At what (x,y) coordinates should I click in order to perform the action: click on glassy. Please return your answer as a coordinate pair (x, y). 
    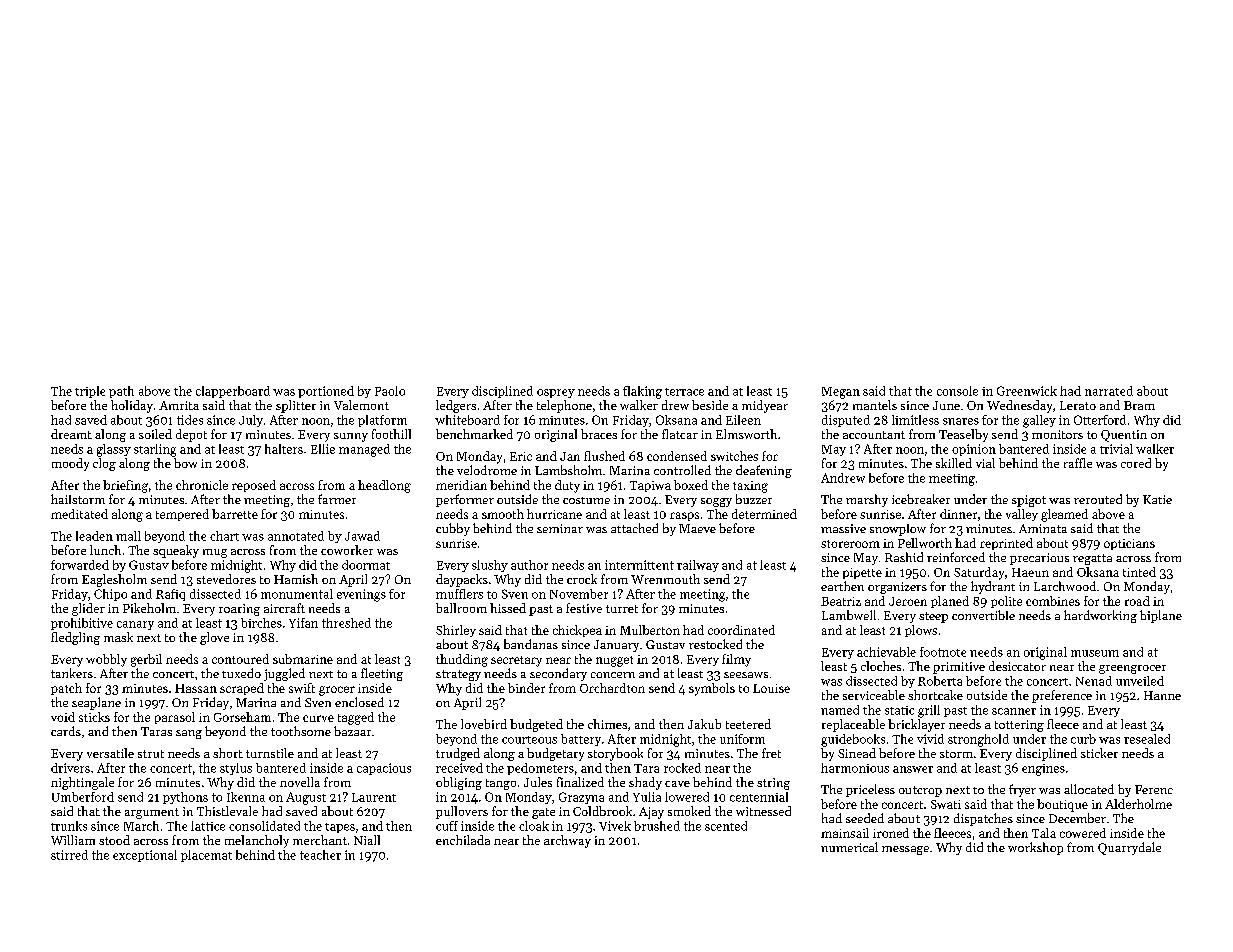
    Looking at the image, I should click on (114, 450).
